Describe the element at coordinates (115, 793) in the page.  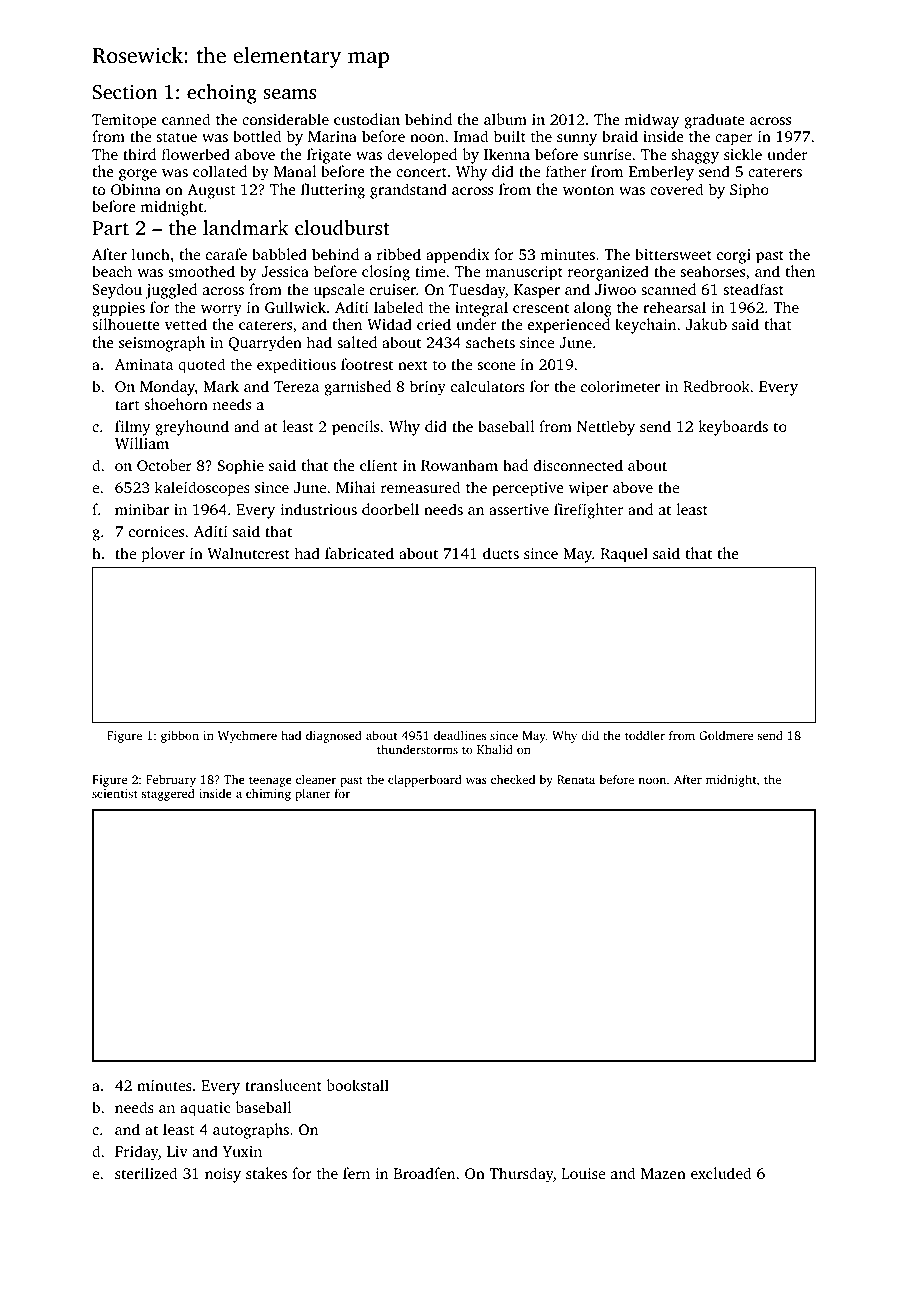
I see `scientist` at that location.
